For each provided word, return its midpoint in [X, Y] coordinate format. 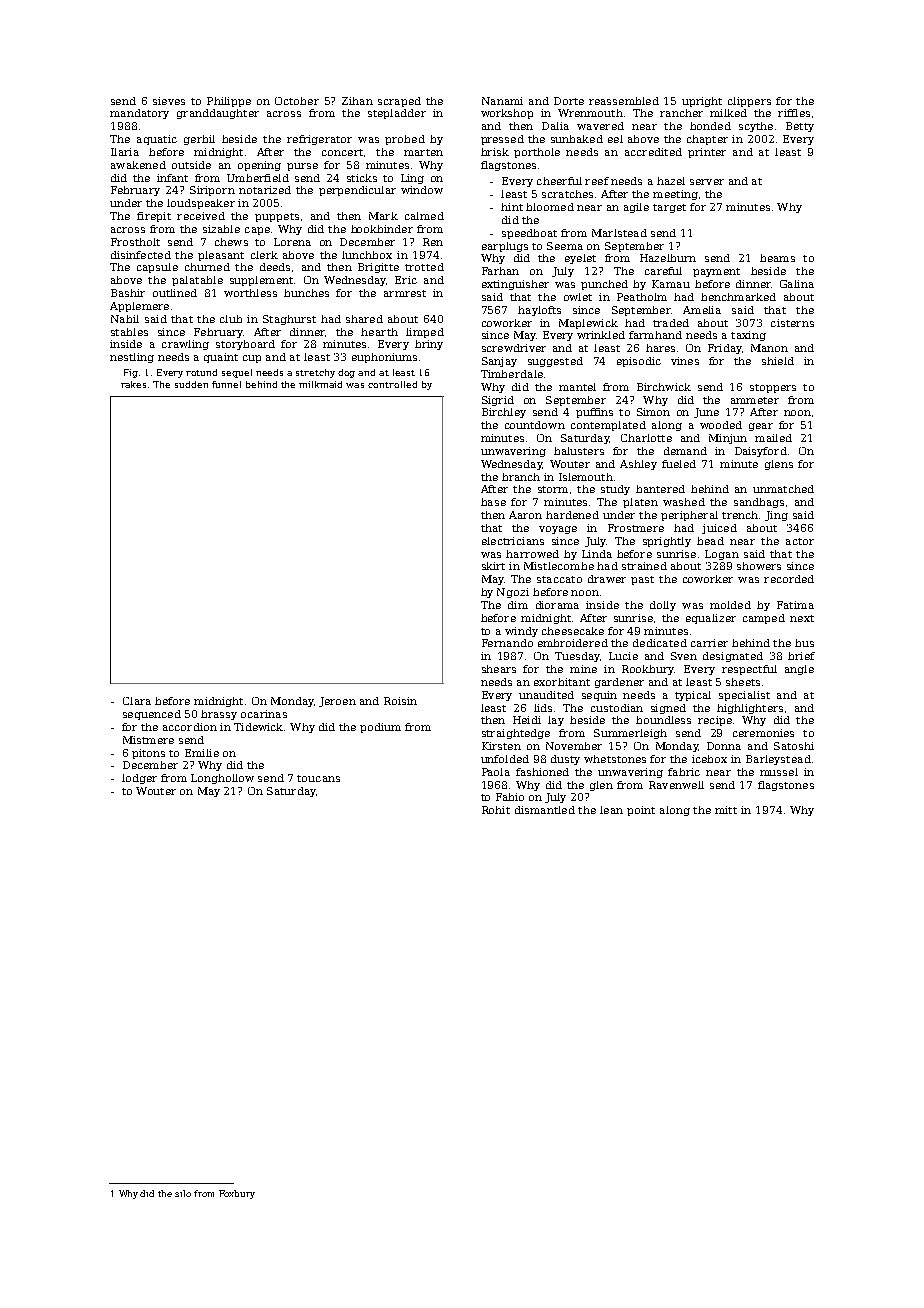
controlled [392, 384]
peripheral [689, 516]
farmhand [655, 335]
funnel [226, 384]
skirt [493, 566]
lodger [139, 779]
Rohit [496, 810]
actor [800, 541]
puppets [277, 217]
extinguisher [515, 285]
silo [183, 1193]
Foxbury [237, 1194]
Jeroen [337, 702]
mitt [726, 810]
